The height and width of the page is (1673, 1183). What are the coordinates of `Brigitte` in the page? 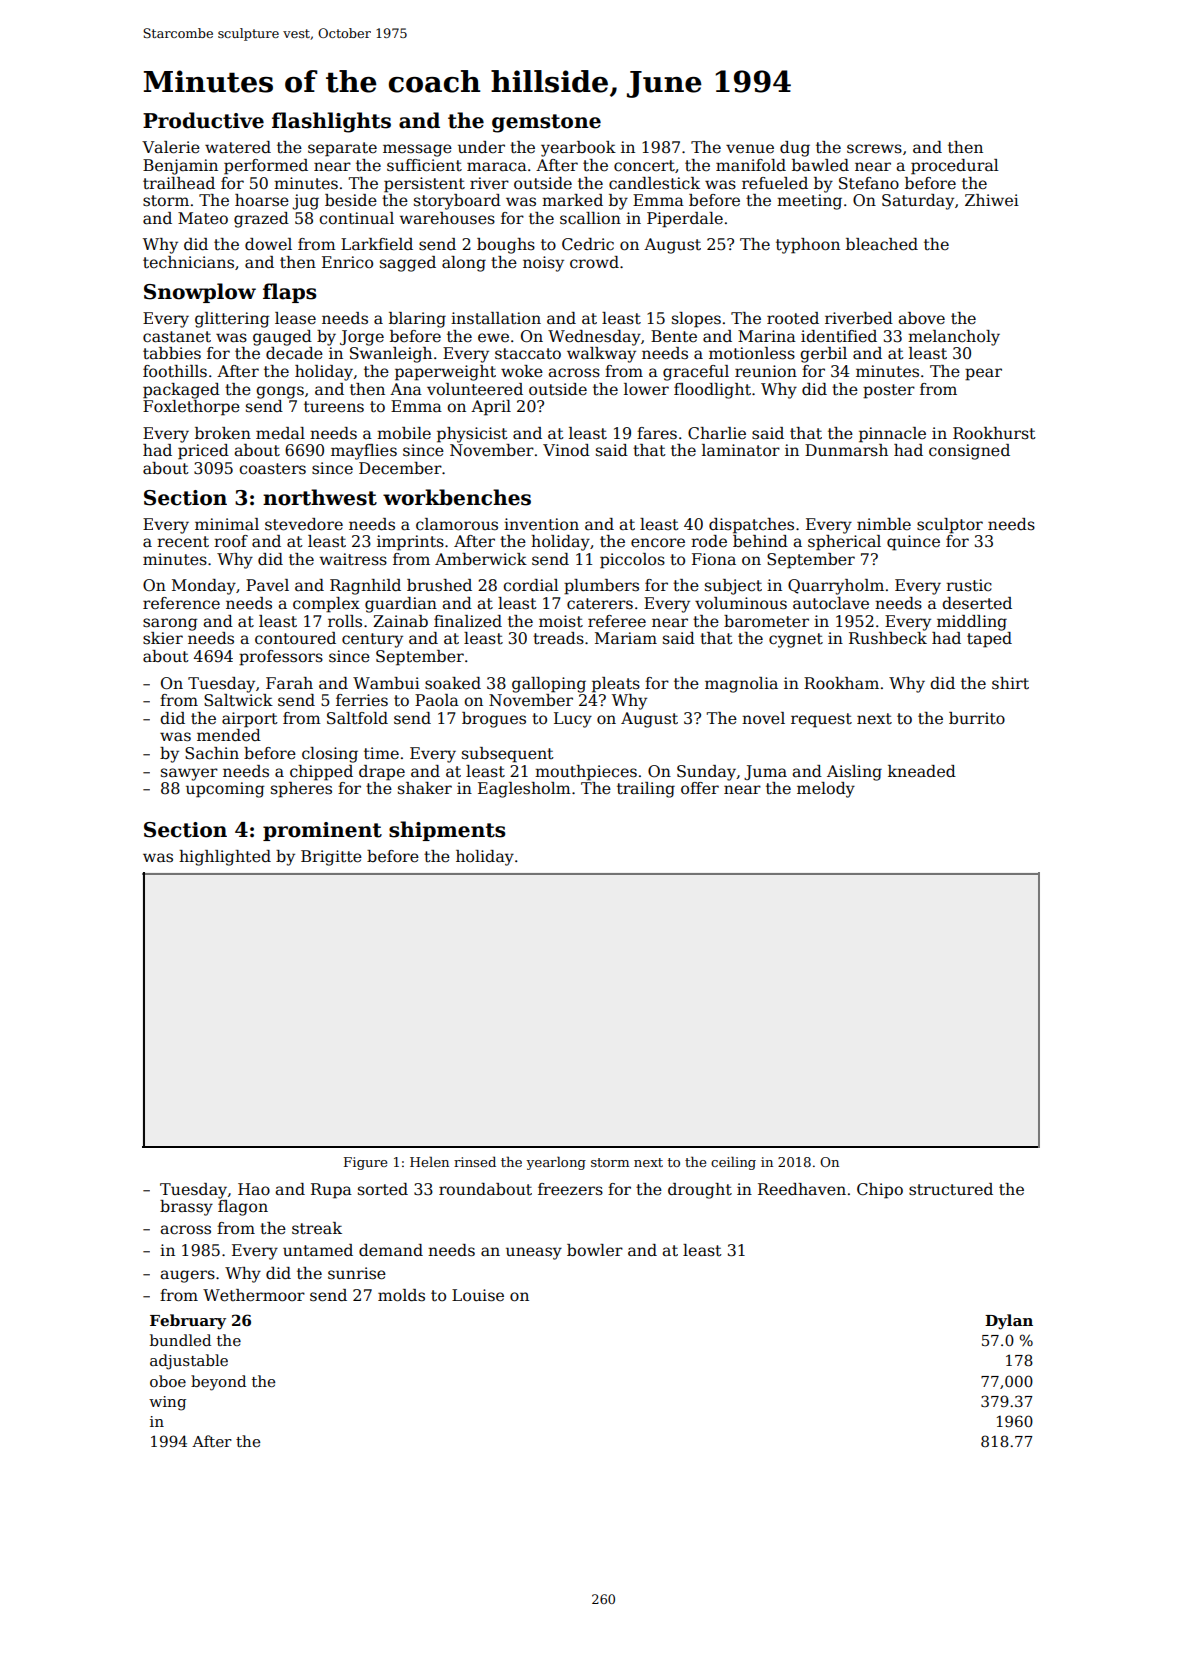 It's located at (331, 858).
